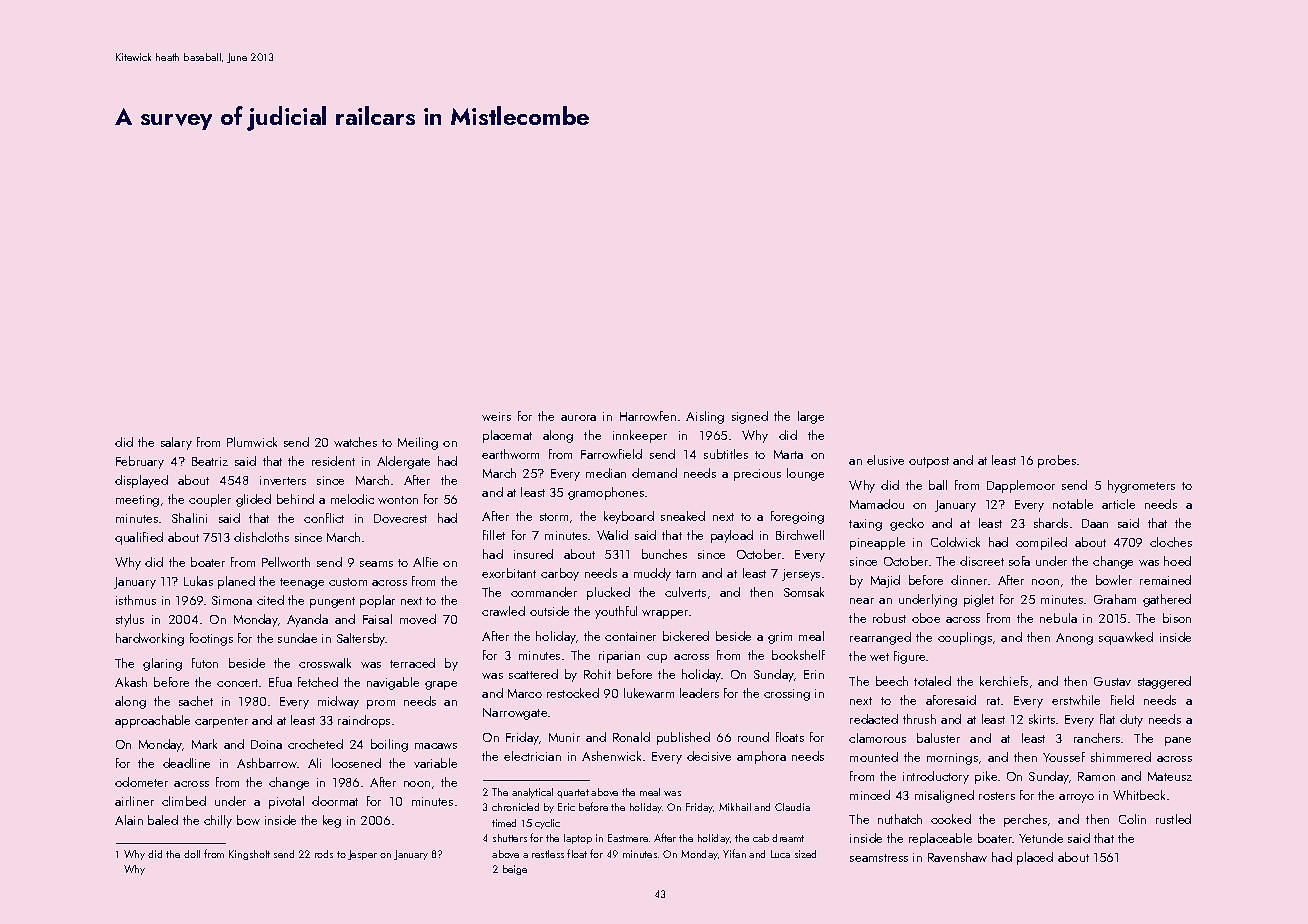 Image resolution: width=1308 pixels, height=924 pixels. Describe the element at coordinates (1096, 776) in the document. I see `Ramon` at that location.
